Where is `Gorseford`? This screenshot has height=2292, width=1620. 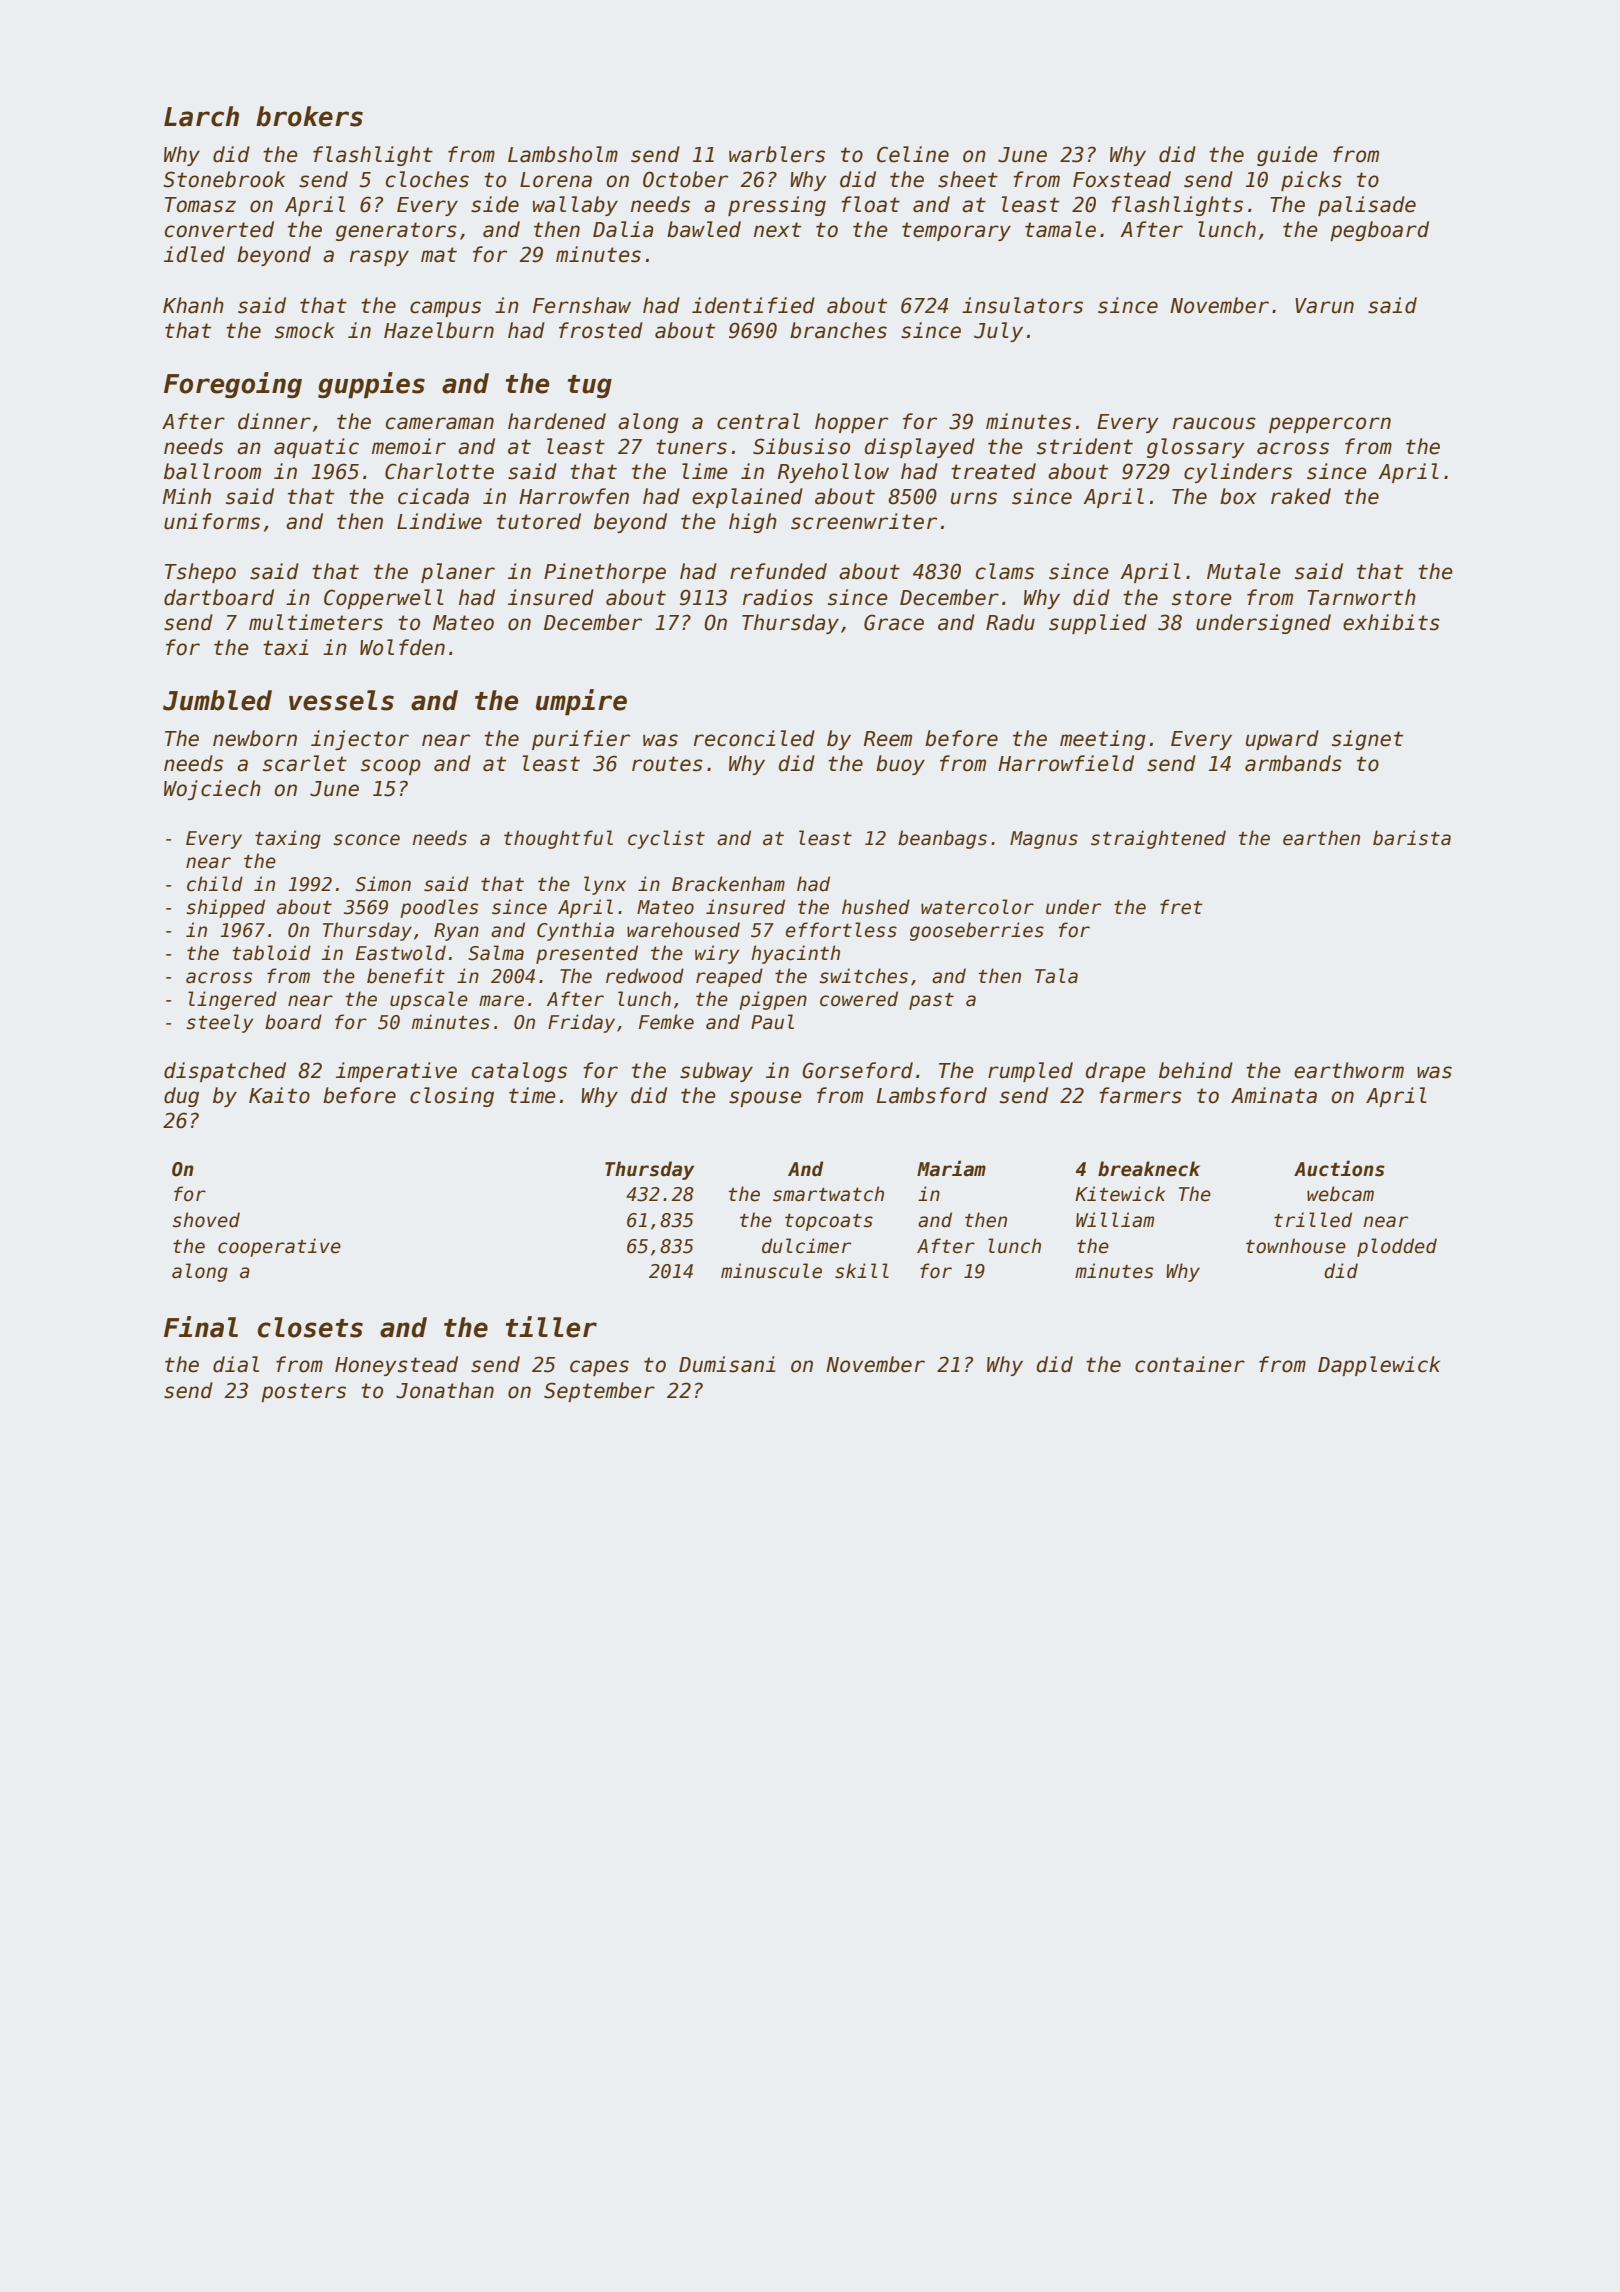
Gorseford is located at coordinates (857, 1070).
